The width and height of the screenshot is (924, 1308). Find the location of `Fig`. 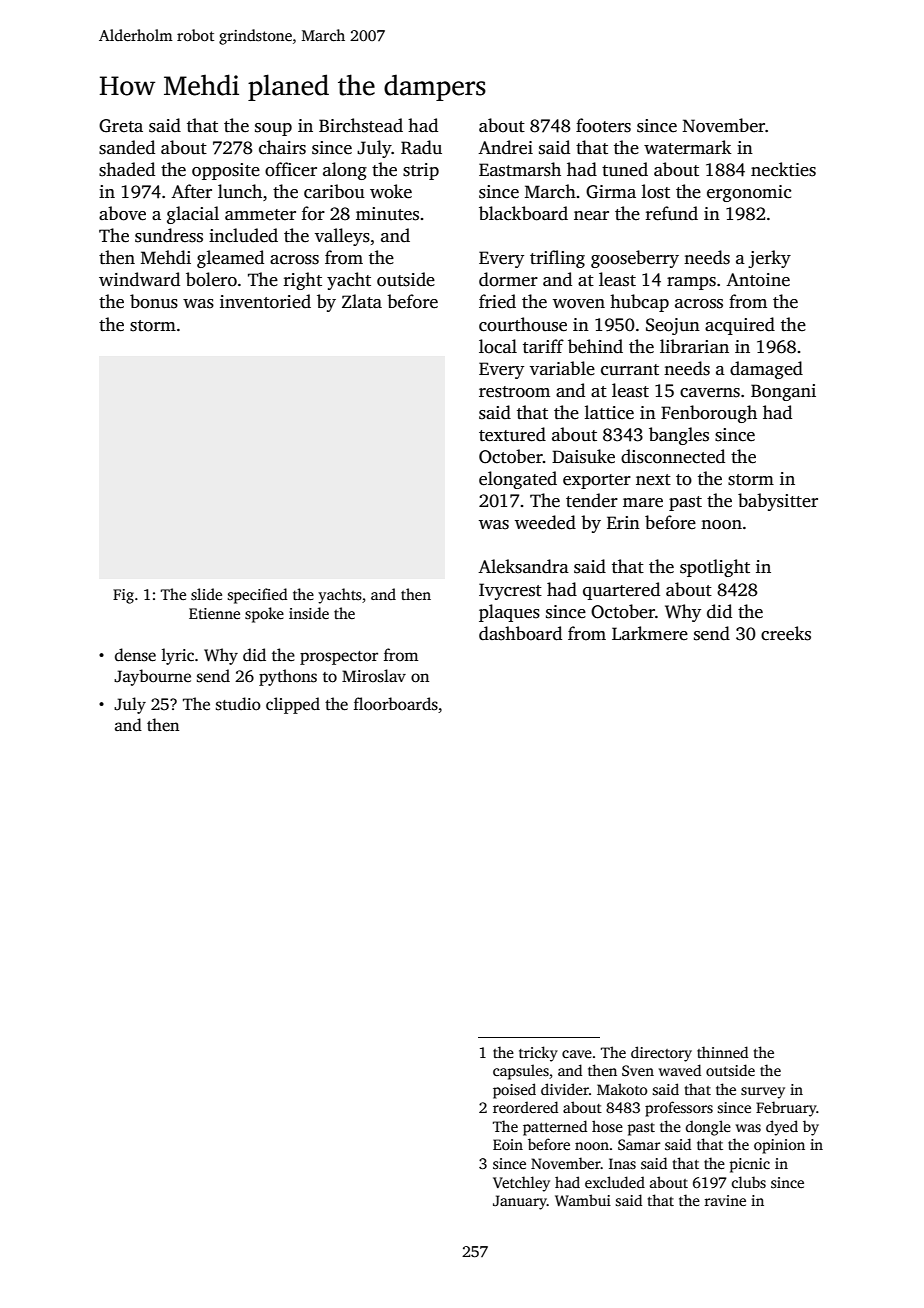

Fig is located at coordinates (123, 596).
